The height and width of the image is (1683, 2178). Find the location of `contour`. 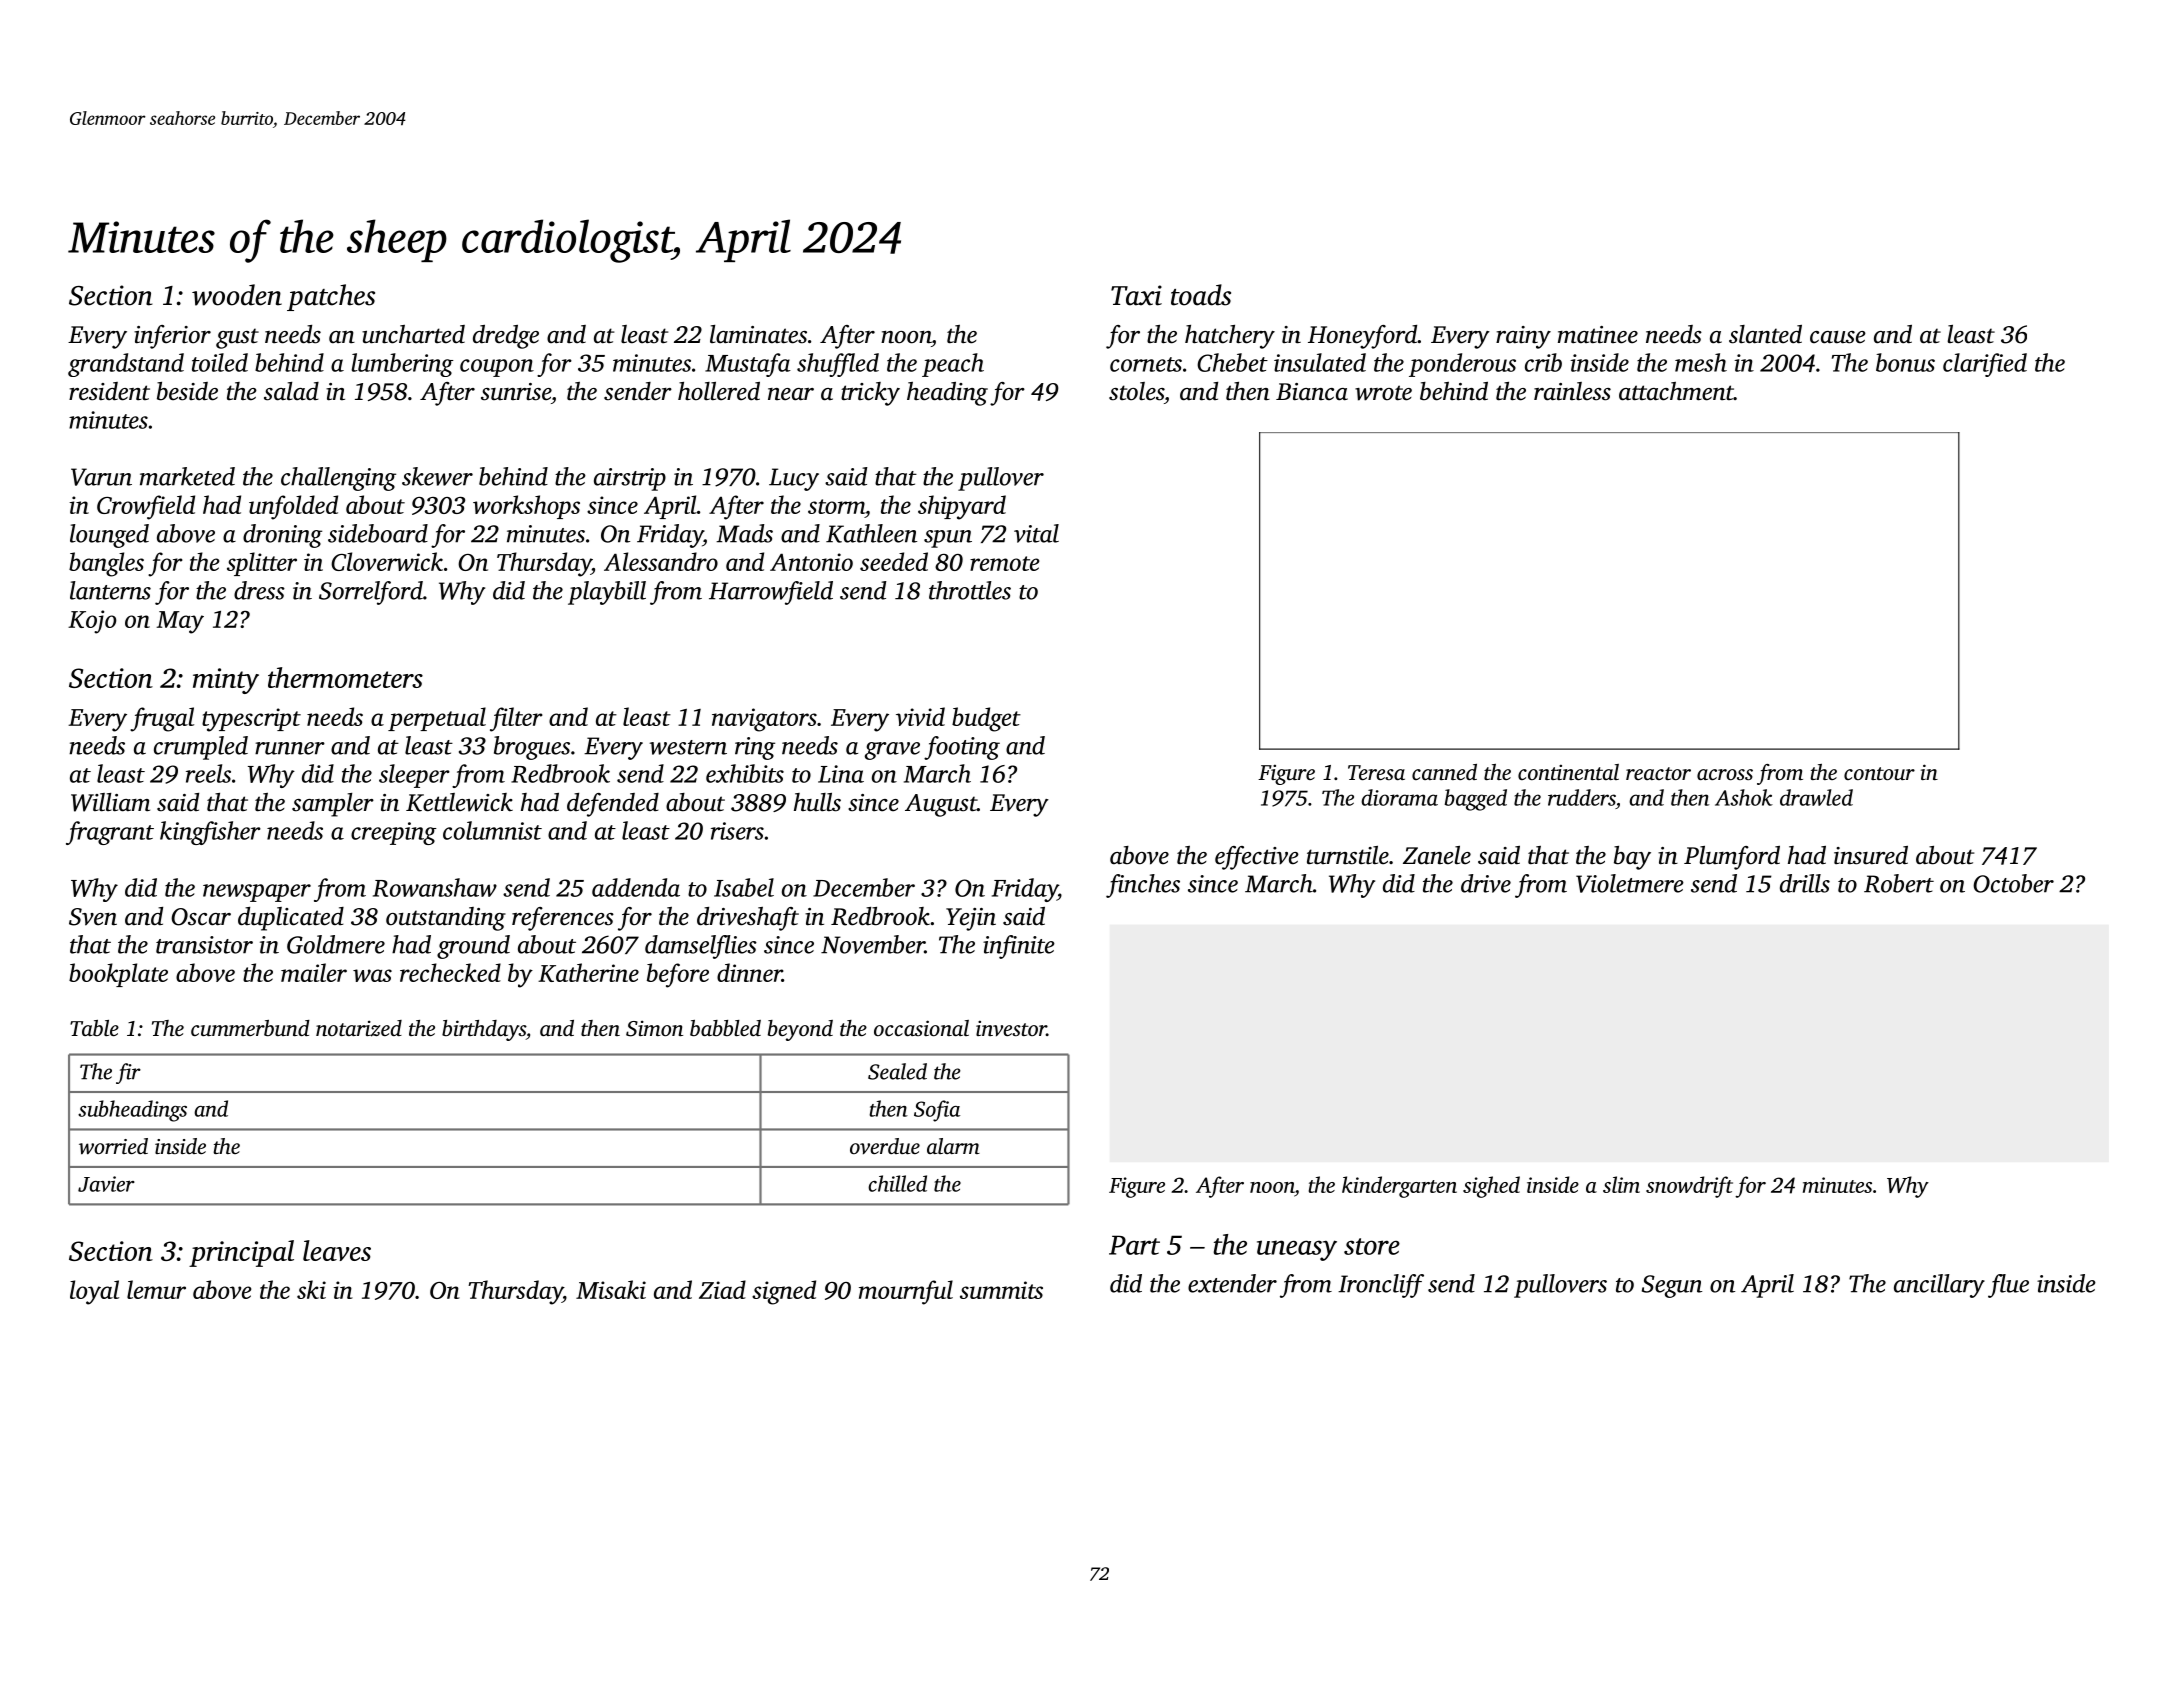

contour is located at coordinates (1879, 773).
